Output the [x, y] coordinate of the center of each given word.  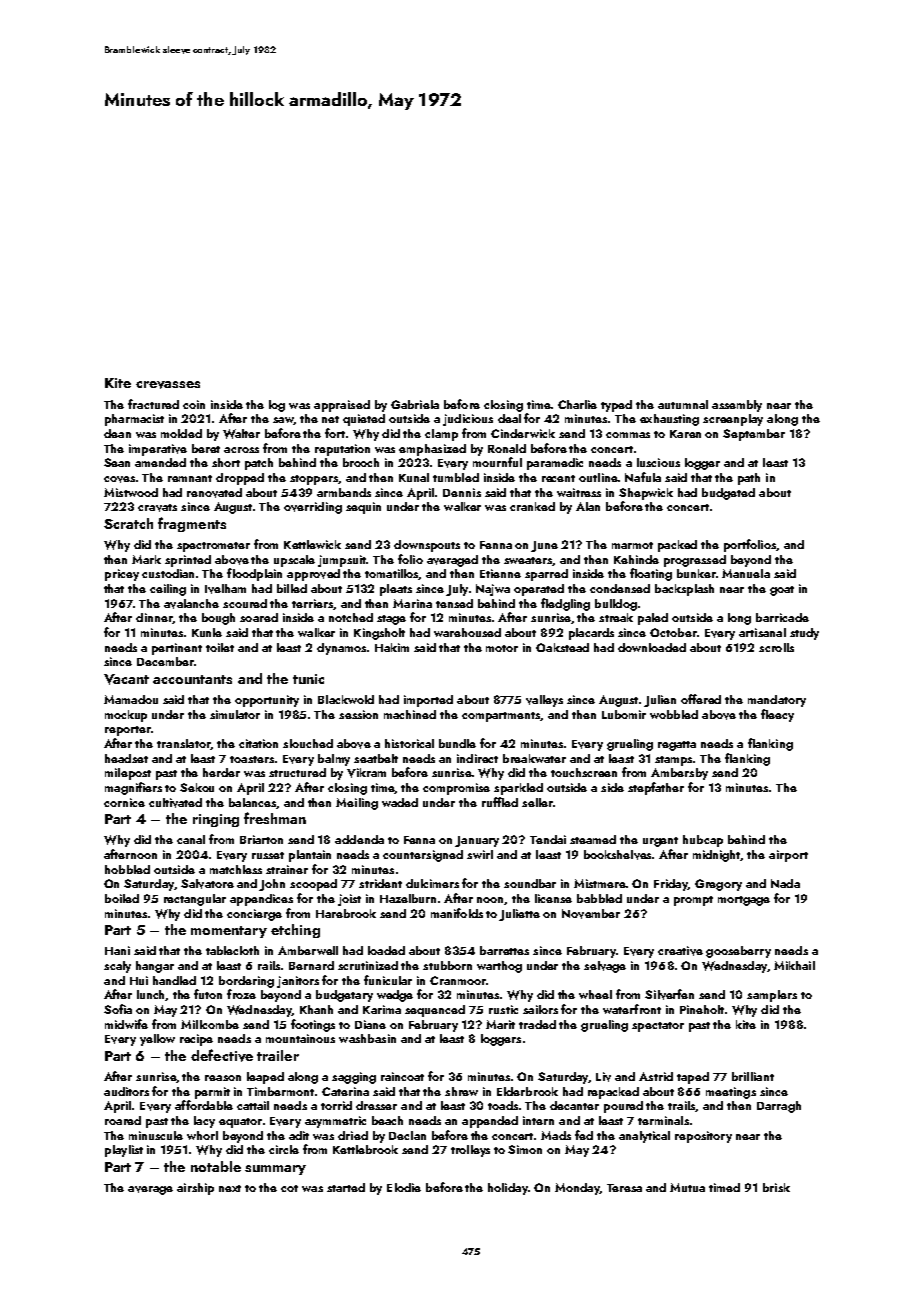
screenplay [733, 420]
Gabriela [415, 404]
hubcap [703, 841]
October [673, 632]
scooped [313, 885]
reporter [128, 731]
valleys [544, 701]
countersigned [423, 856]
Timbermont [280, 1091]
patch [259, 464]
